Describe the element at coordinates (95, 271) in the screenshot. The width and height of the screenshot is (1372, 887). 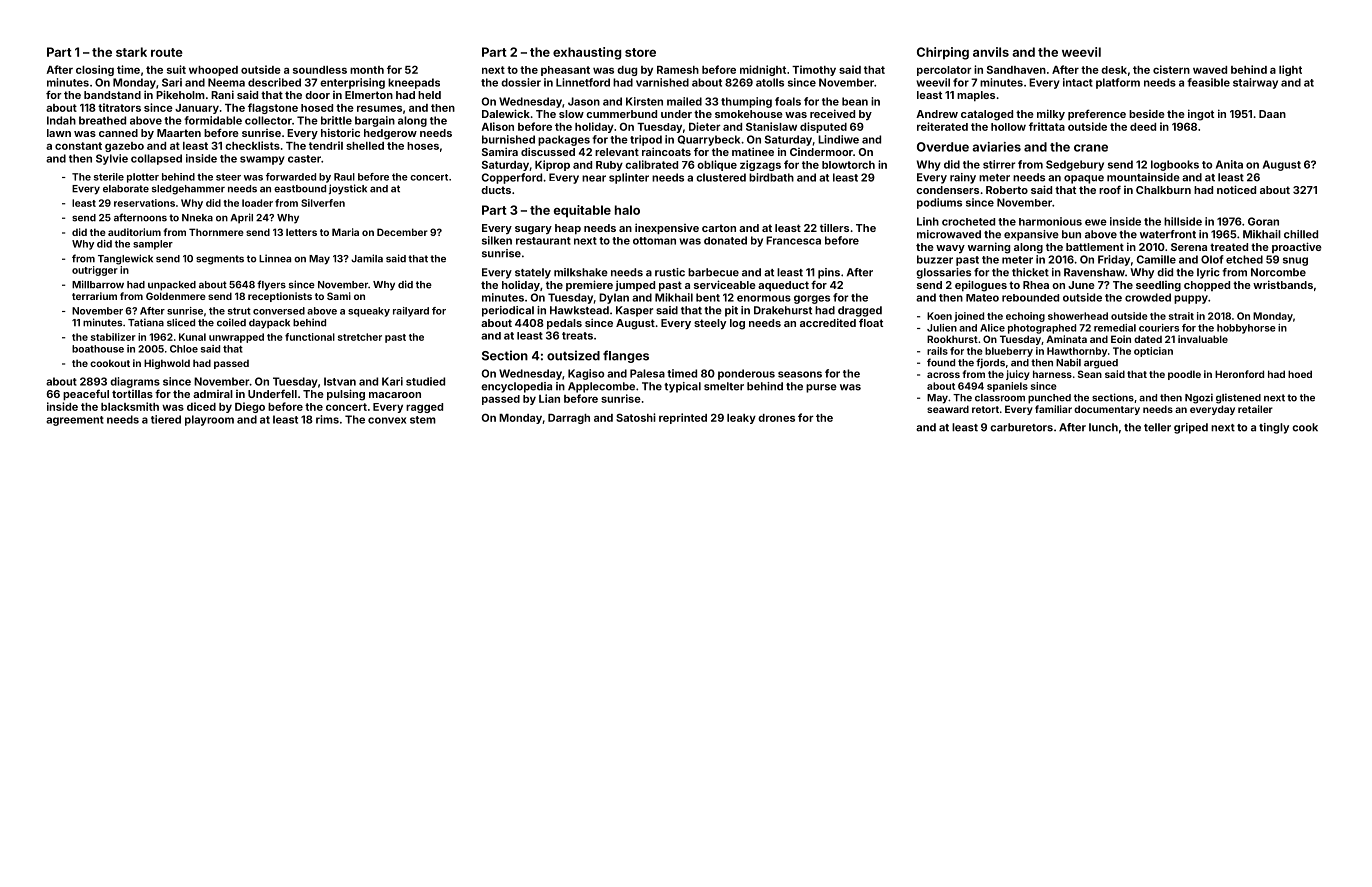
I see `outrigger` at that location.
